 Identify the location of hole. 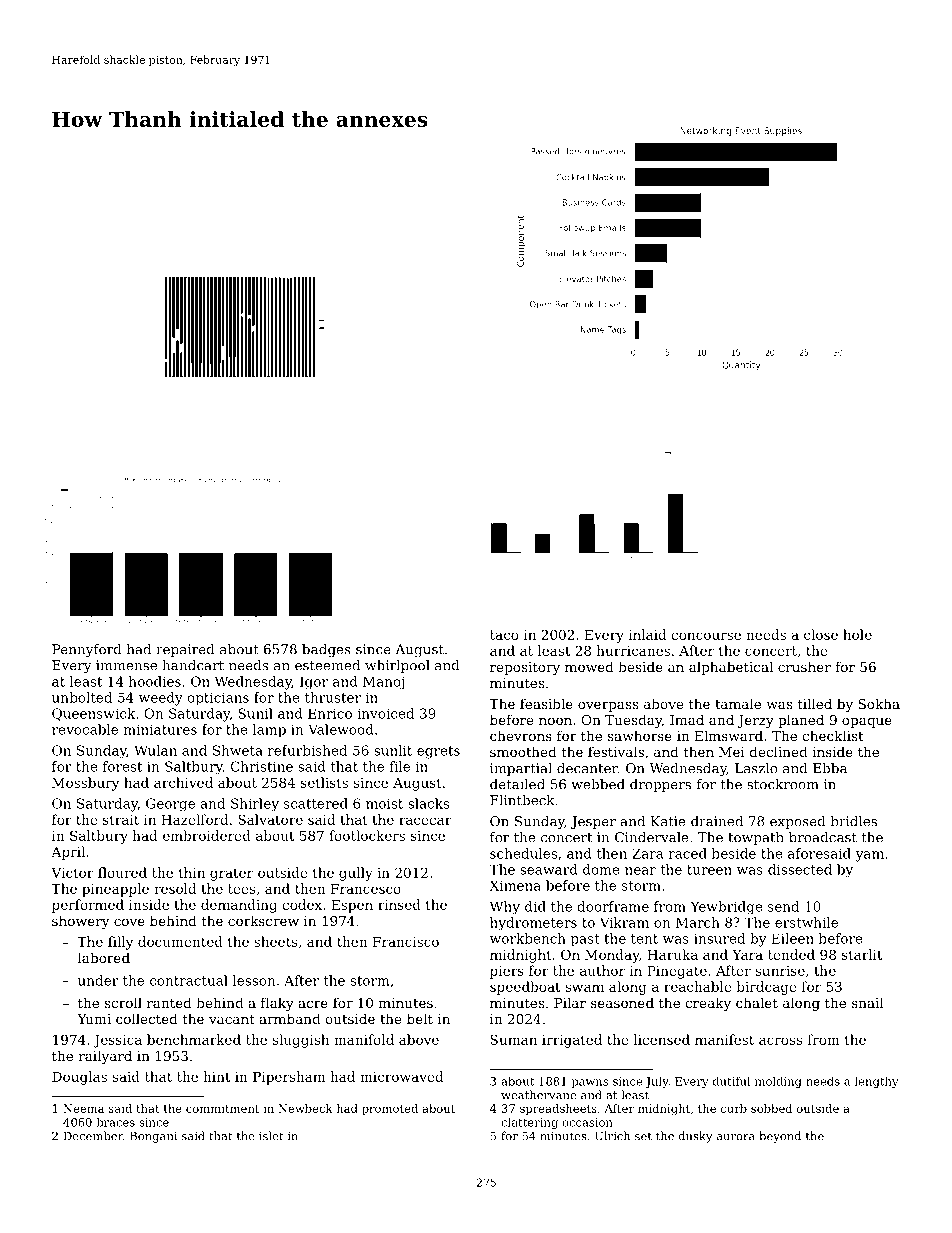
(857, 634).
